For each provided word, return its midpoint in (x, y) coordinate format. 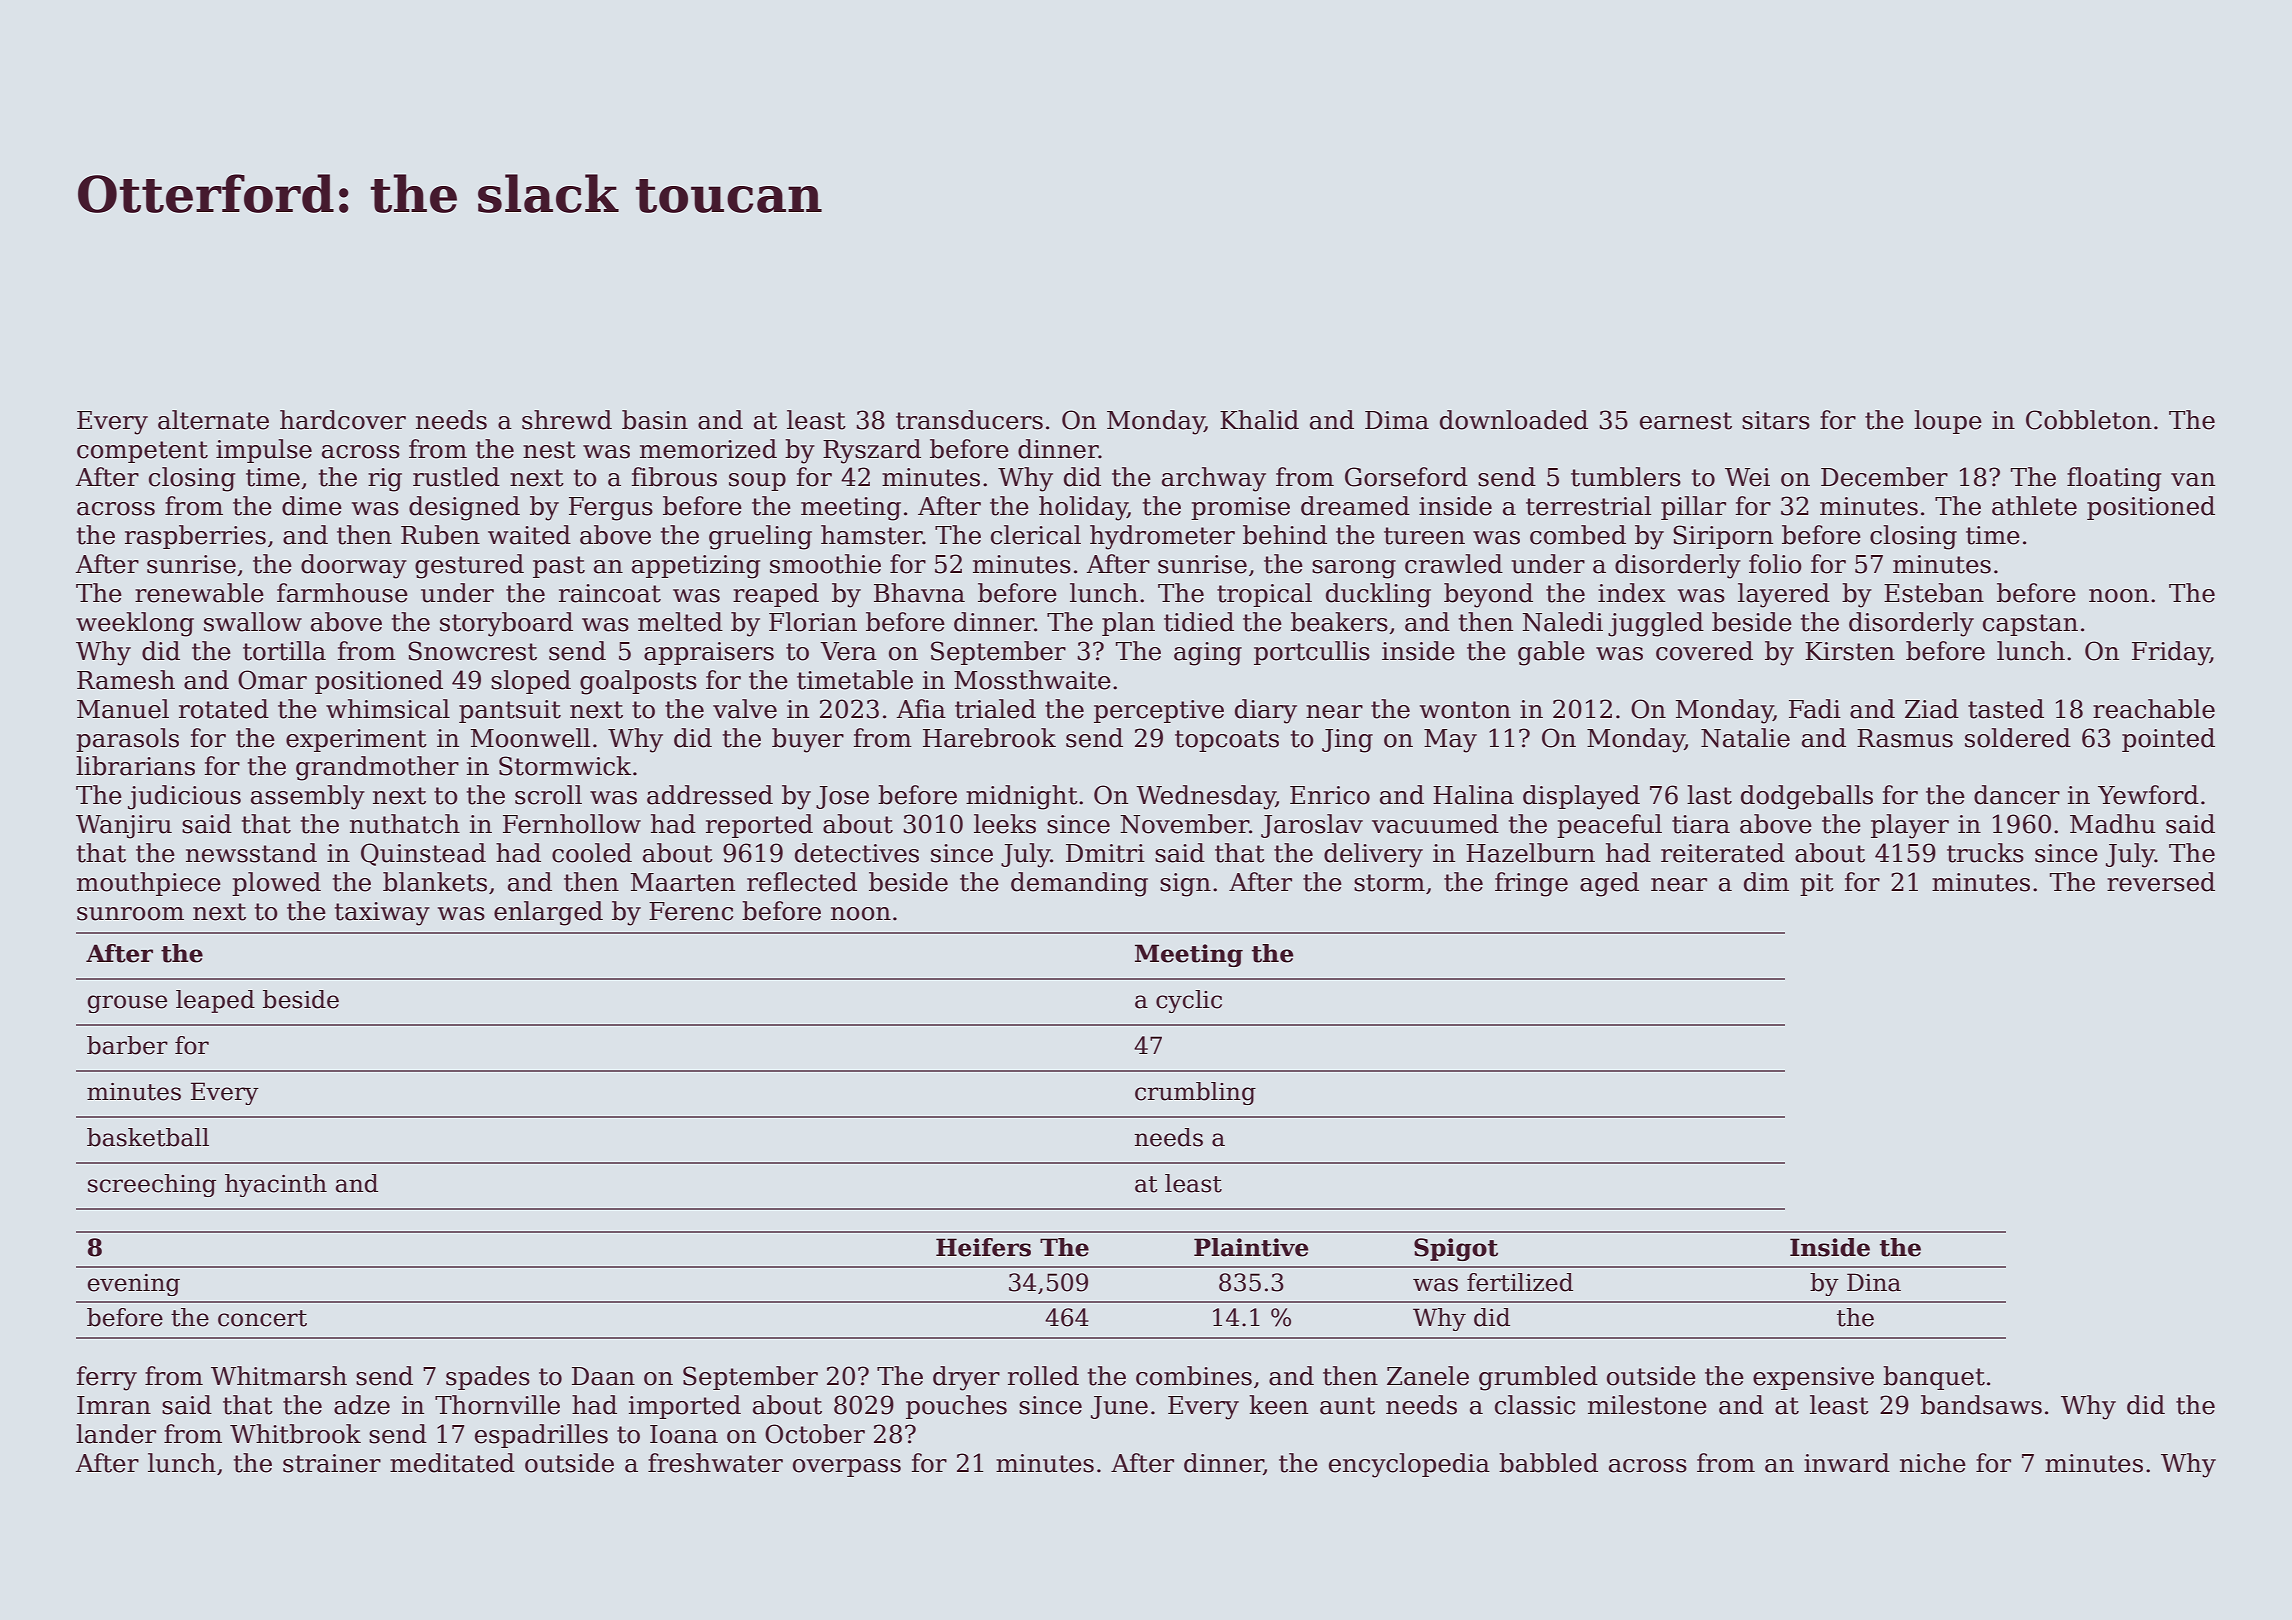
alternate (213, 420)
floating (2114, 479)
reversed (2161, 882)
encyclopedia (1409, 1465)
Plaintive (1251, 1247)
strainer (332, 1463)
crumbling (1195, 1093)
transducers (969, 420)
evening (133, 1285)
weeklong (135, 624)
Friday (2171, 653)
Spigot (1456, 1249)
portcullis (1312, 653)
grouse (127, 1004)
